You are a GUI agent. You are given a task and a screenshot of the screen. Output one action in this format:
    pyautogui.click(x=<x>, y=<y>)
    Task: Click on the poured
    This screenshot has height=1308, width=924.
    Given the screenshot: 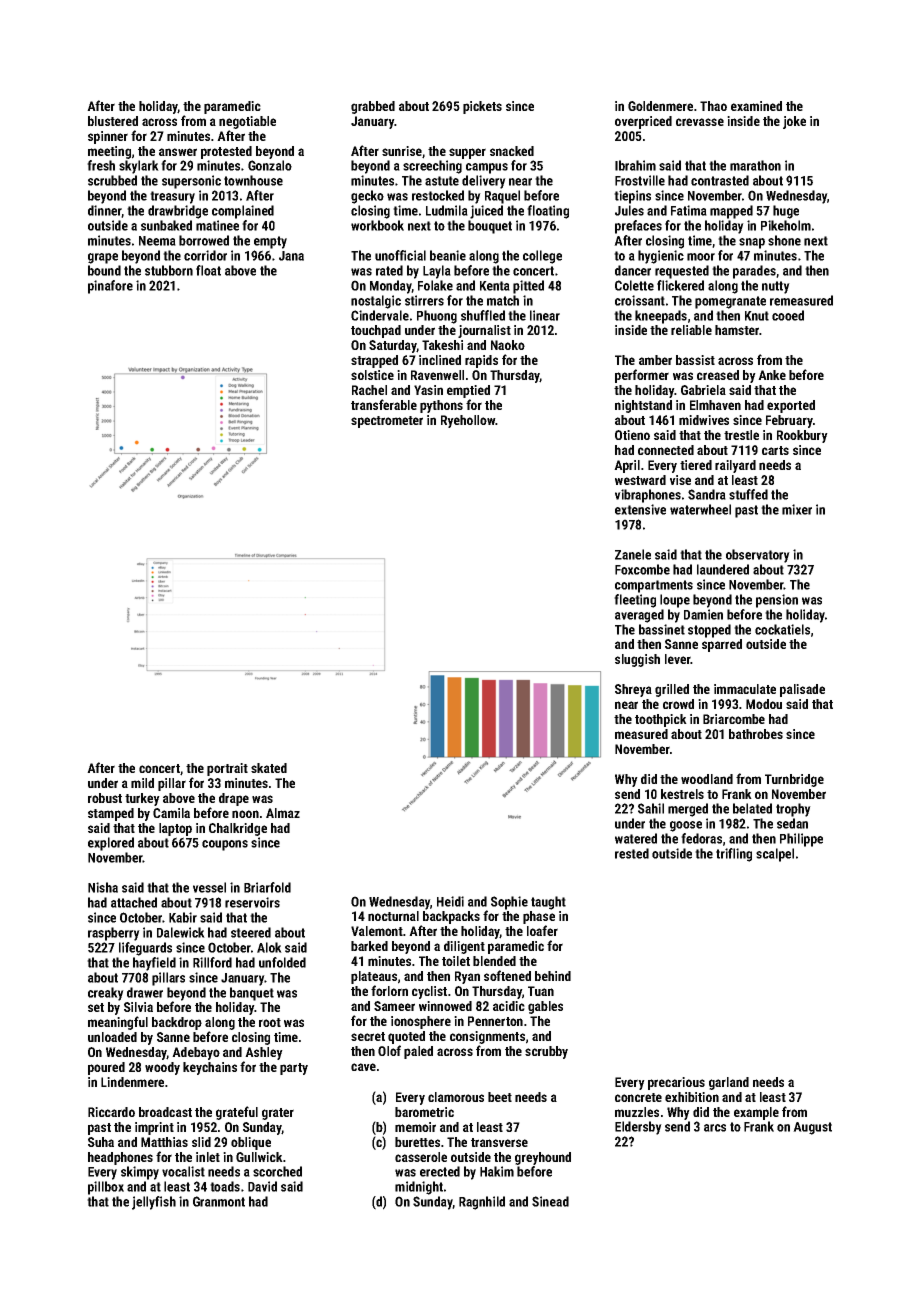 What is the action you would take?
    pyautogui.click(x=106, y=1068)
